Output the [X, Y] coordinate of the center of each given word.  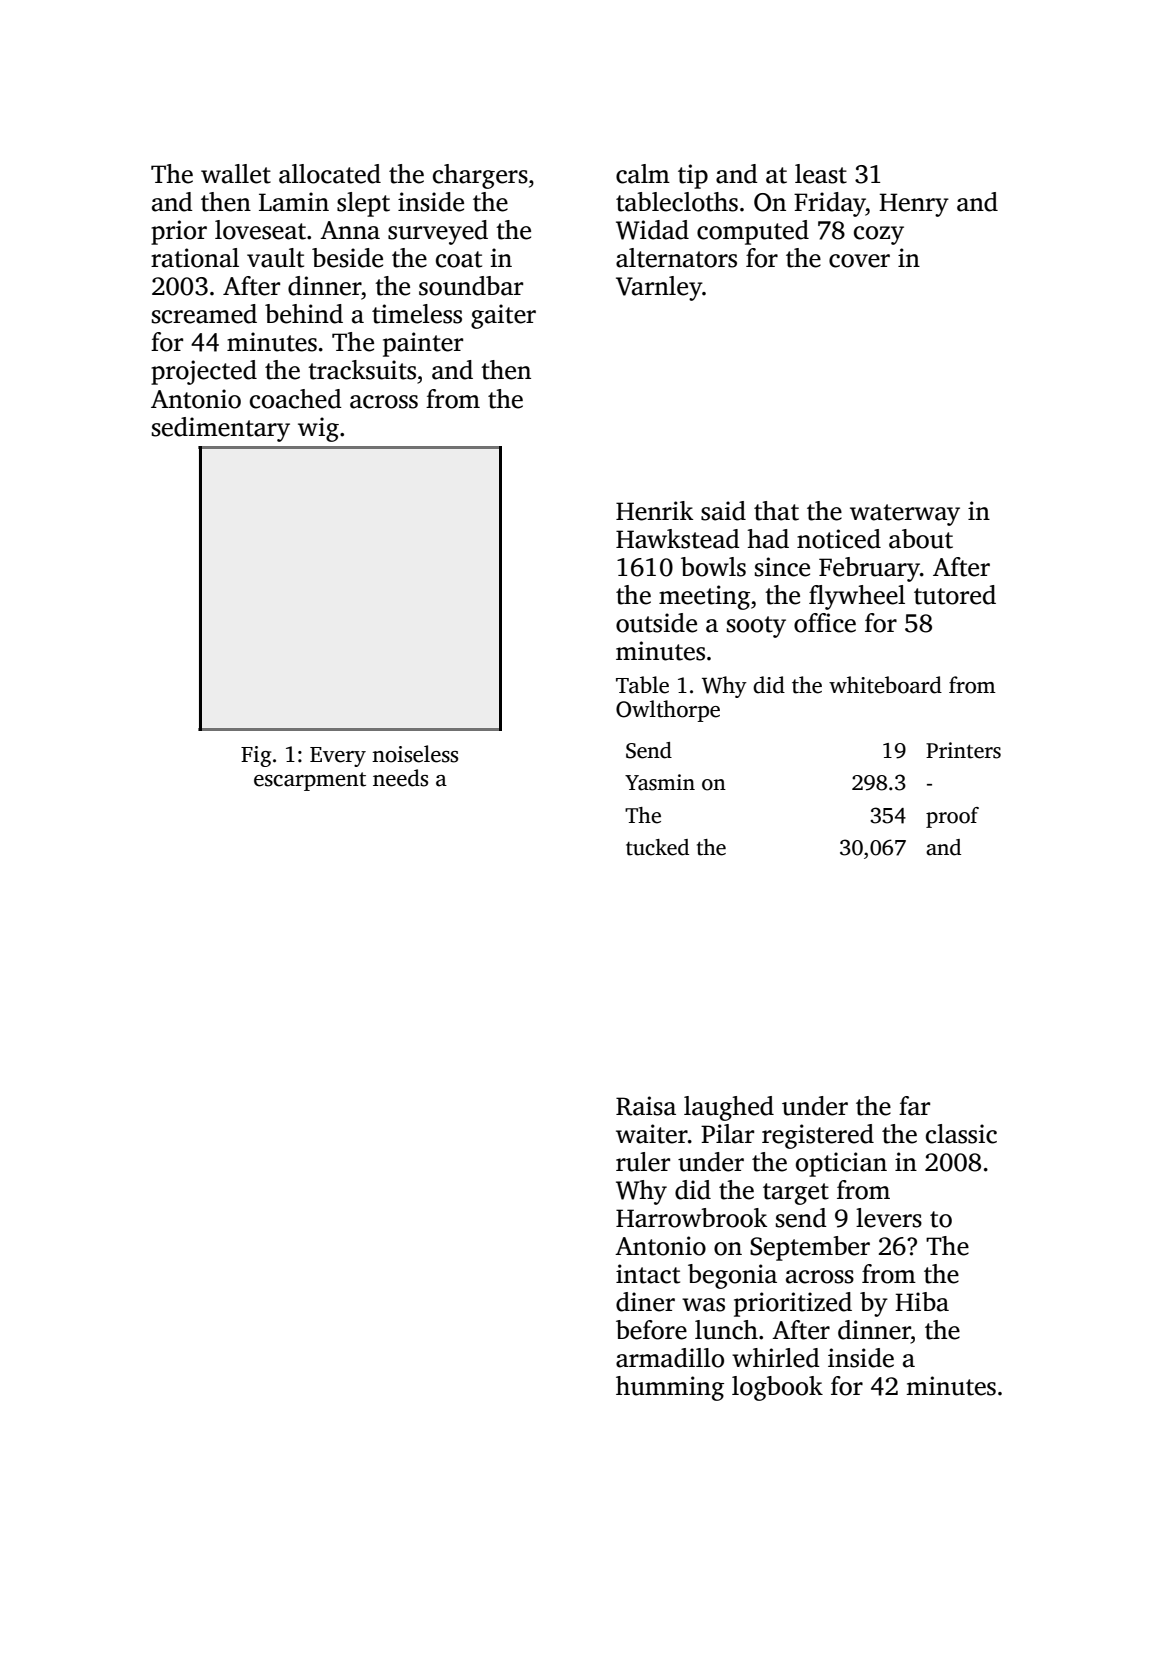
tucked [657, 847]
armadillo [670, 1358]
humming [670, 1388]
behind [304, 314]
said [723, 511]
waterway [905, 515]
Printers [963, 750]
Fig [256, 756]
